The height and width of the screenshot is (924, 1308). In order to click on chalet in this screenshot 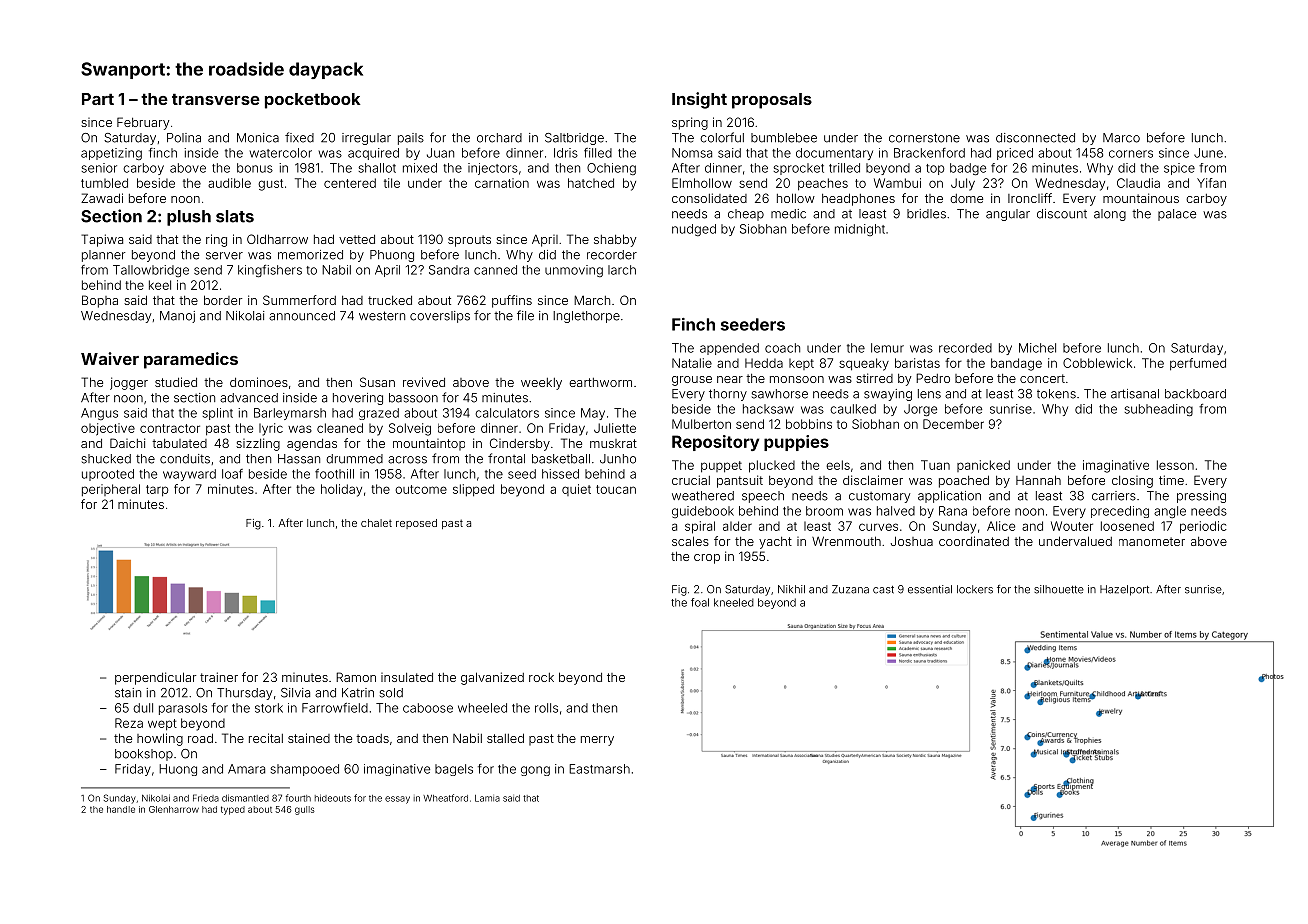, I will do `click(376, 523)`.
